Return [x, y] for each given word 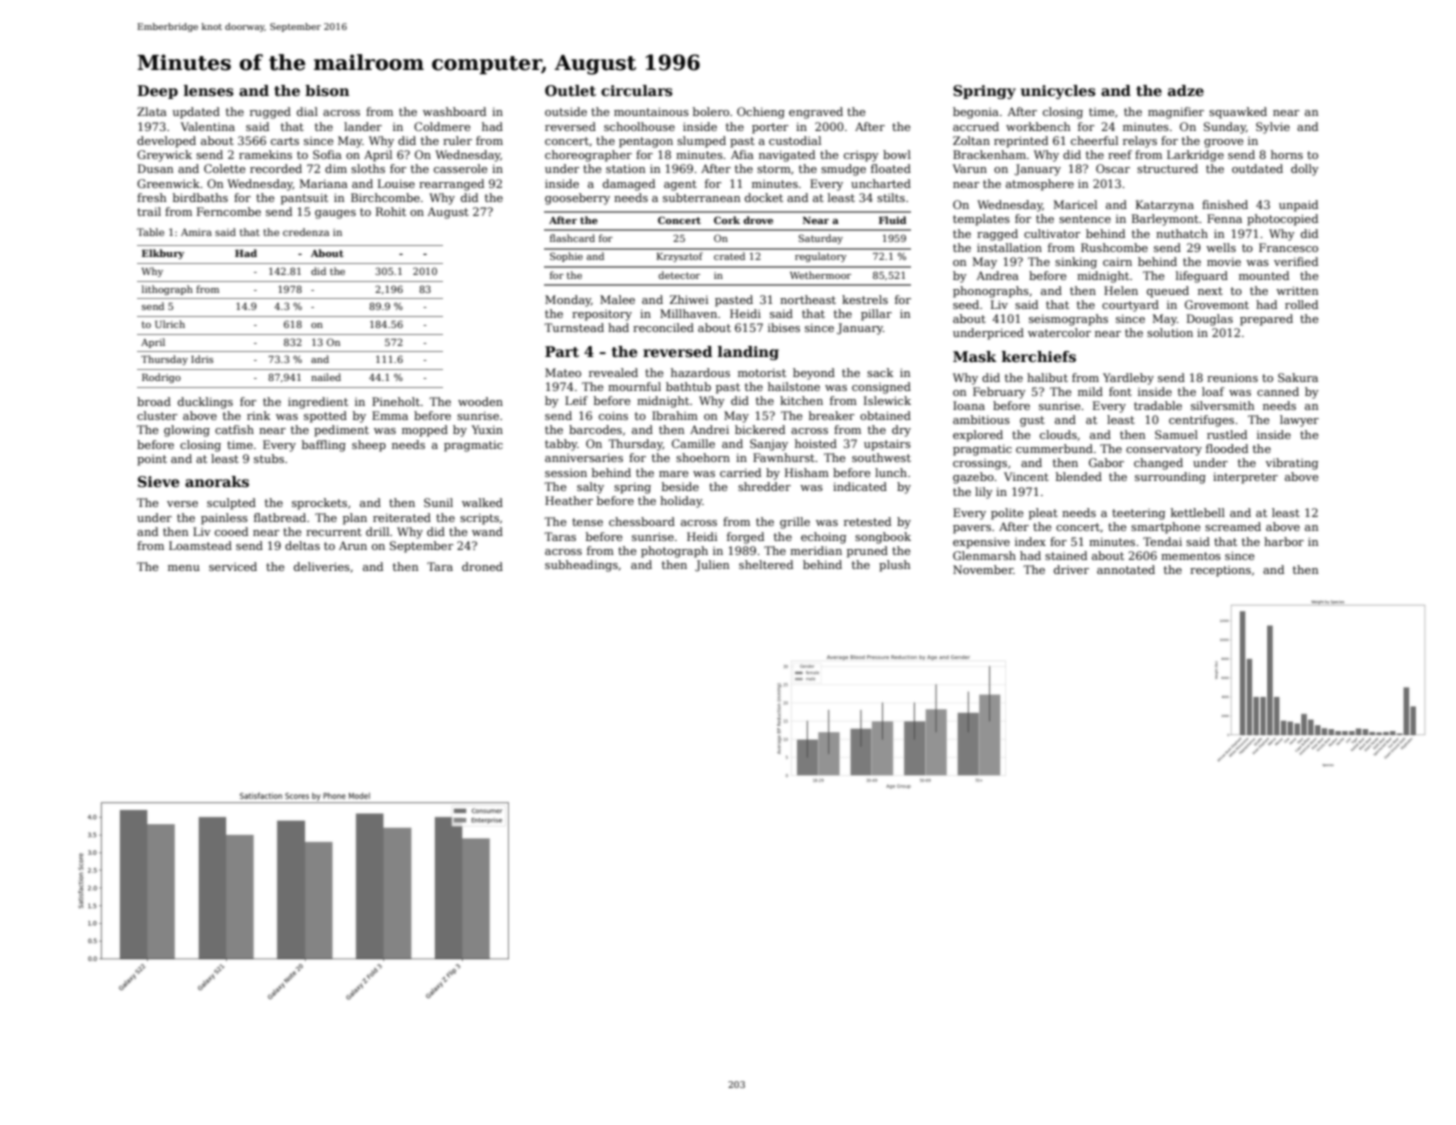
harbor [1284, 541]
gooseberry [577, 199]
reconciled [663, 327]
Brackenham [989, 154]
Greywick [164, 156]
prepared [1266, 320]
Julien [712, 566]
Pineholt [396, 401]
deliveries [322, 566]
